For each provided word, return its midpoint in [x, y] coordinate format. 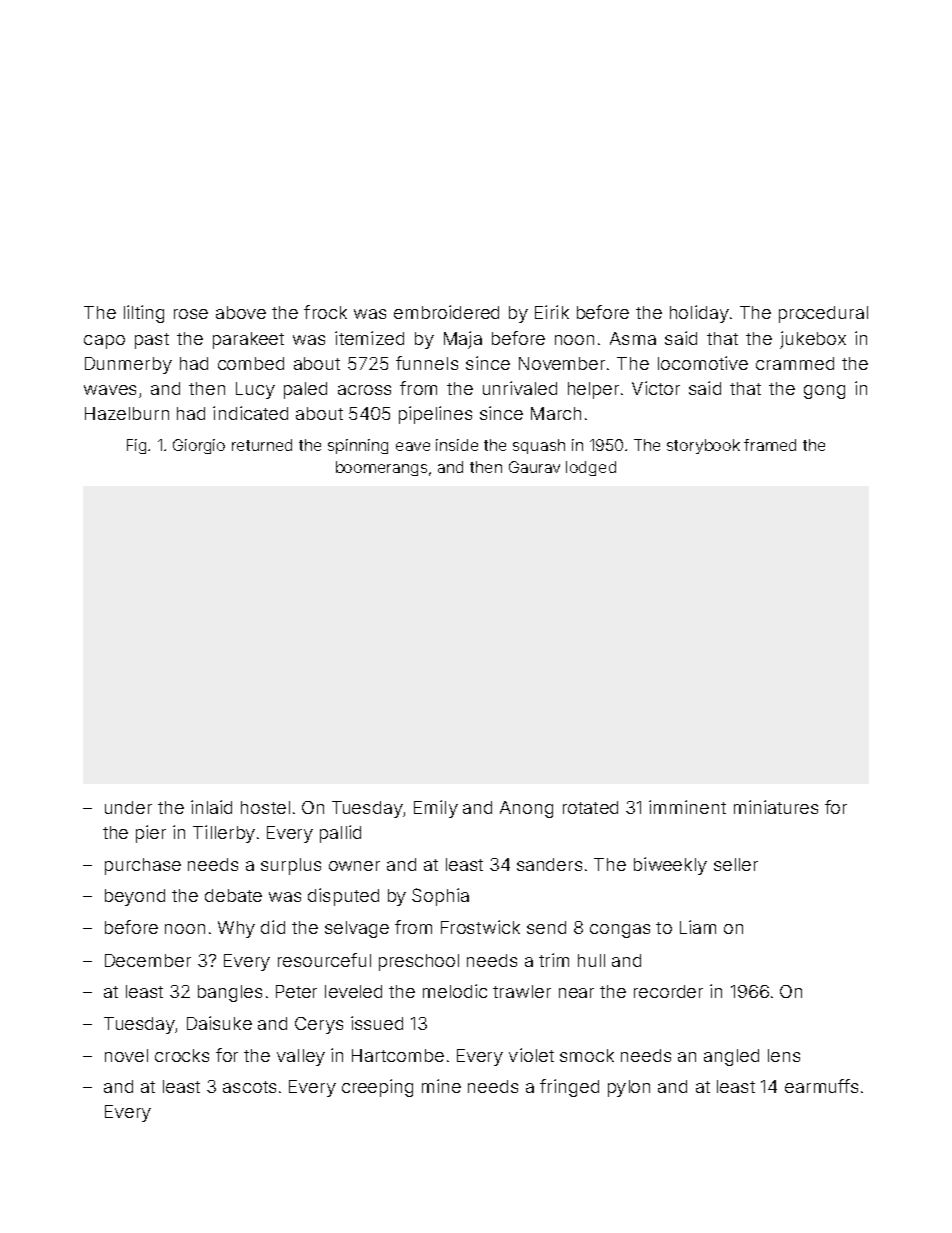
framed [770, 445]
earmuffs [821, 1086]
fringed [569, 1088]
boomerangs [381, 468]
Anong [526, 809]
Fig [136, 446]
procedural [823, 314]
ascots [249, 1087]
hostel [265, 807]
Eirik [552, 312]
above [241, 312]
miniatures [776, 807]
